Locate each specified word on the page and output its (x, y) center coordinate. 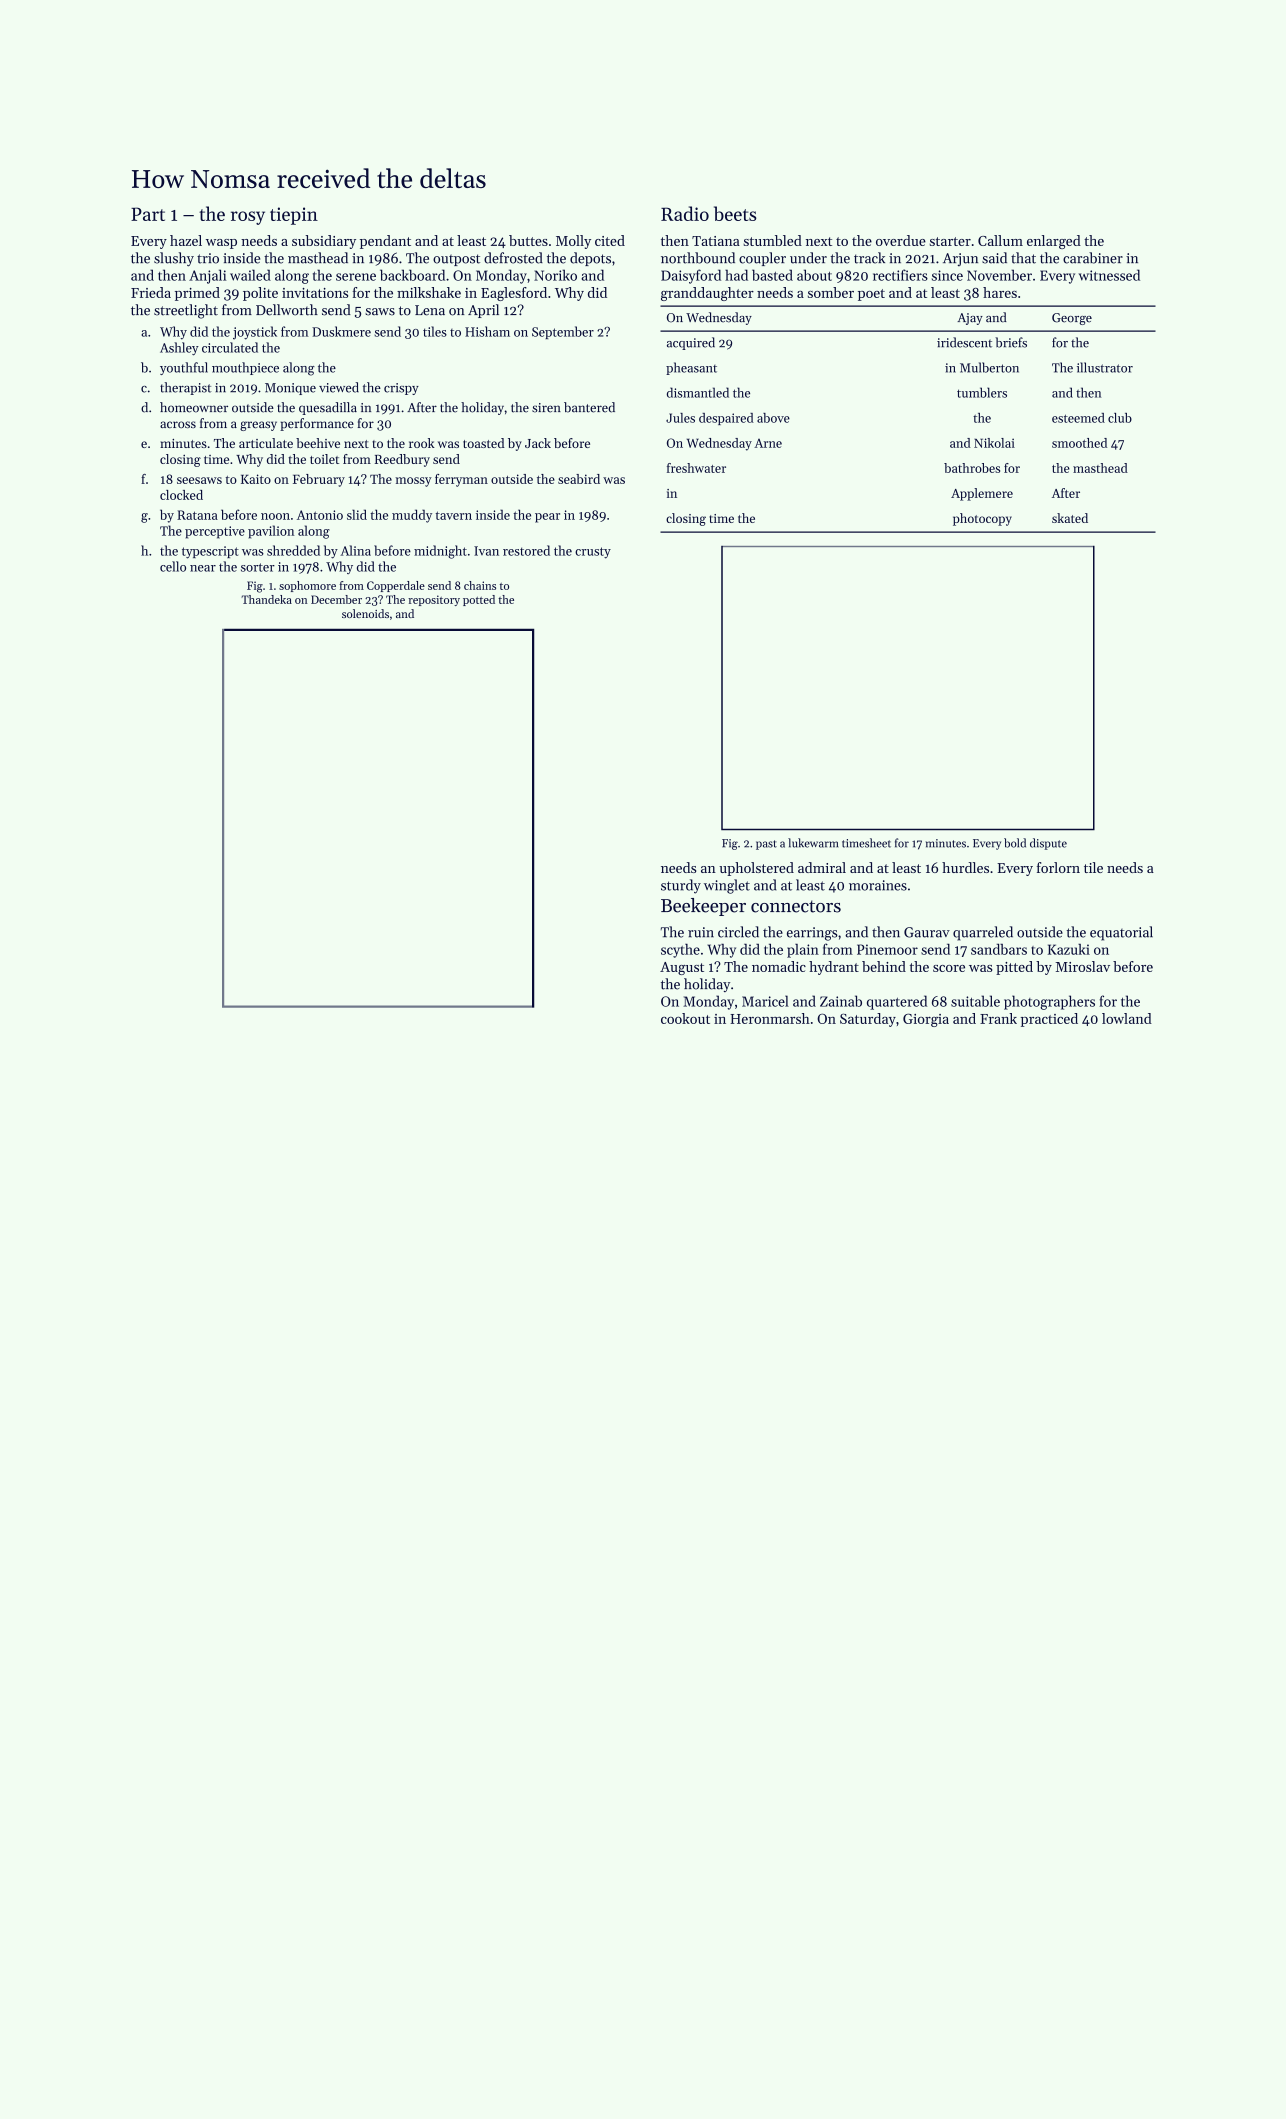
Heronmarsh (770, 1018)
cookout (685, 1018)
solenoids (365, 613)
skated (1070, 518)
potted (479, 600)
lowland (1127, 1018)
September (563, 332)
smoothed (1079, 443)
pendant (385, 242)
